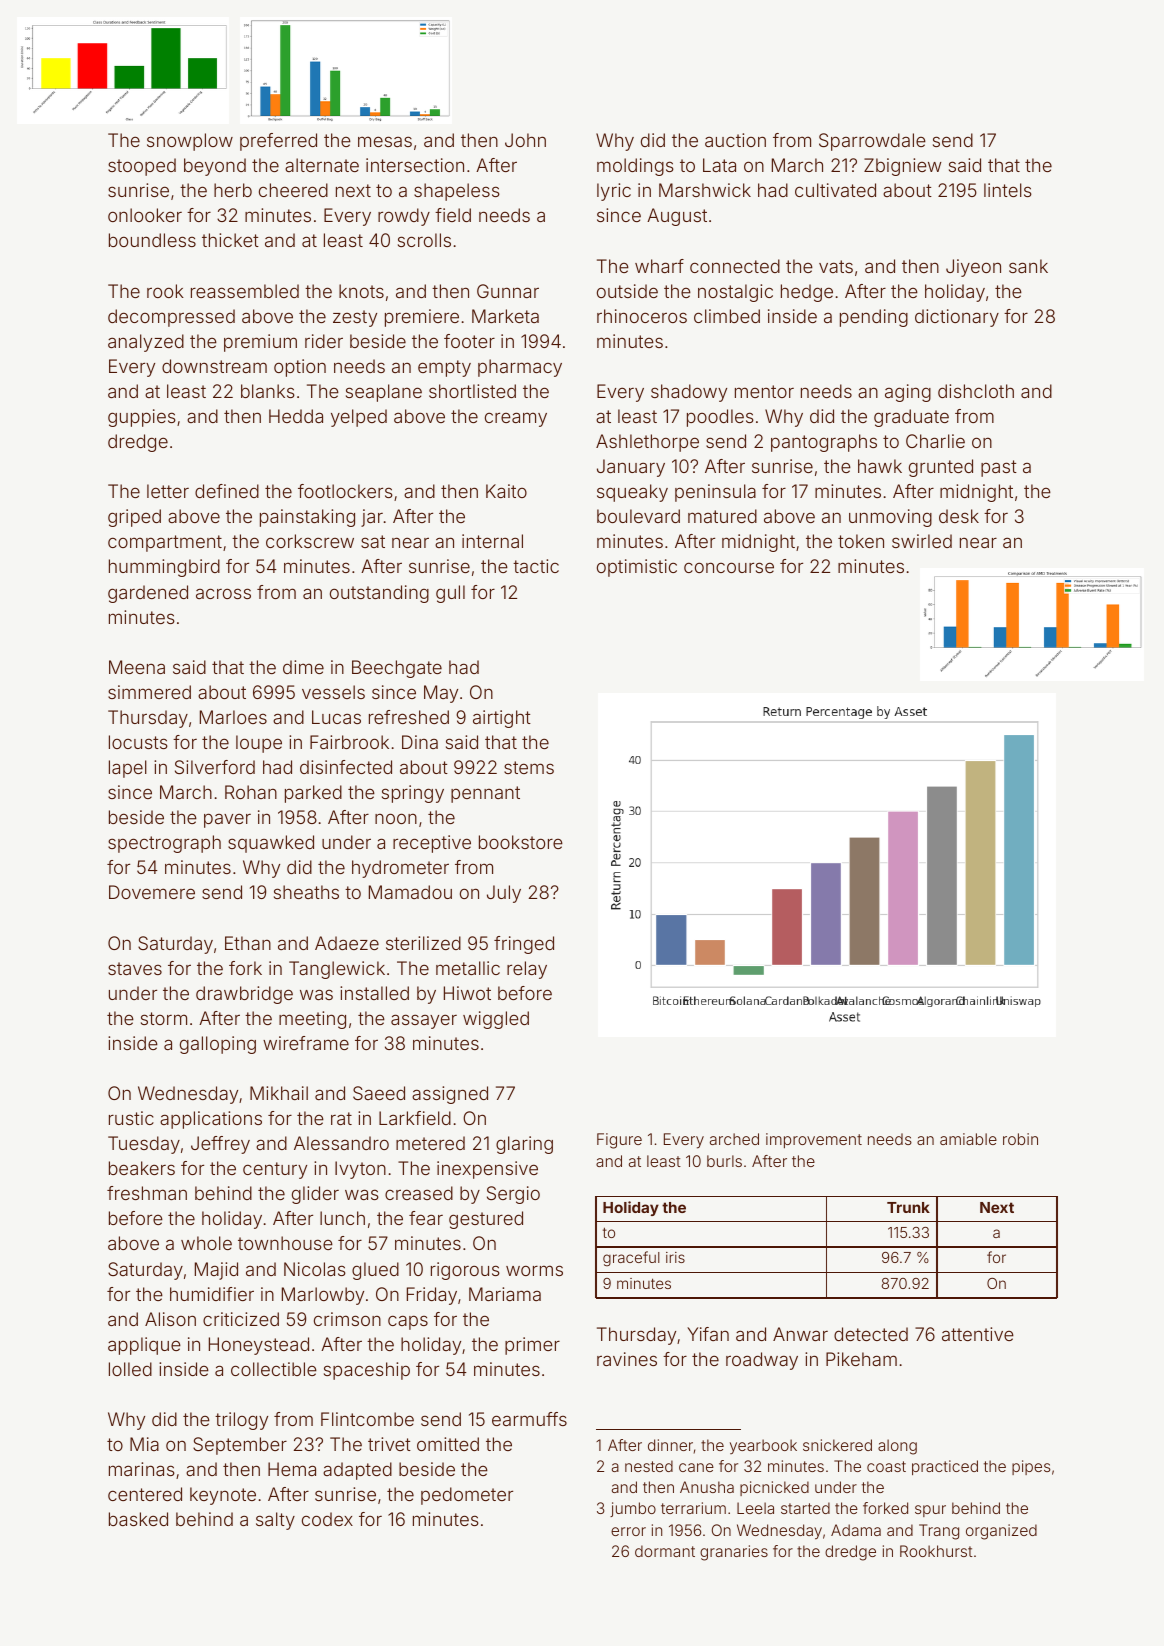  I want to click on Anwar, so click(800, 1334).
